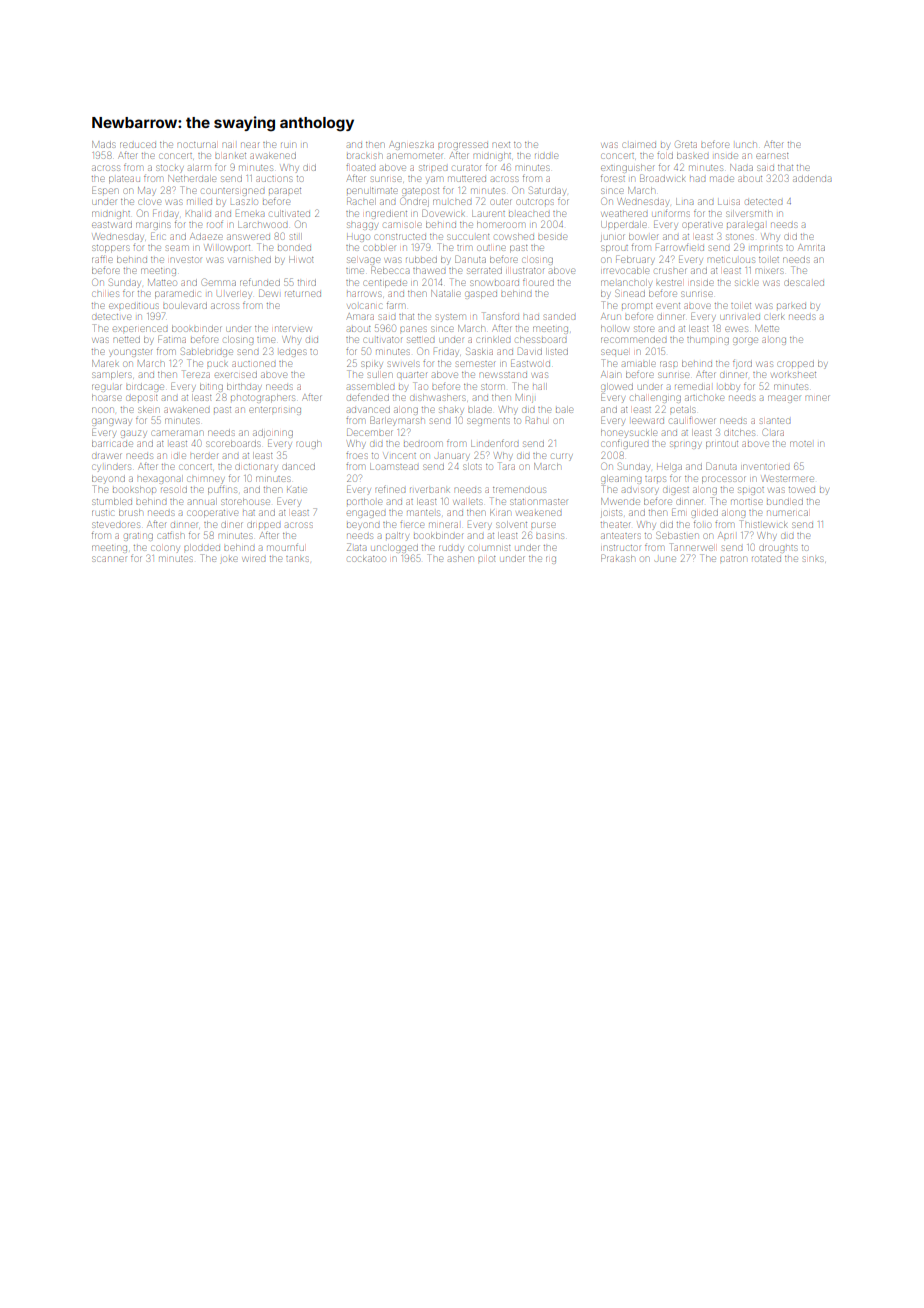 The width and height of the document is (924, 1308). I want to click on Prakash, so click(617, 558).
